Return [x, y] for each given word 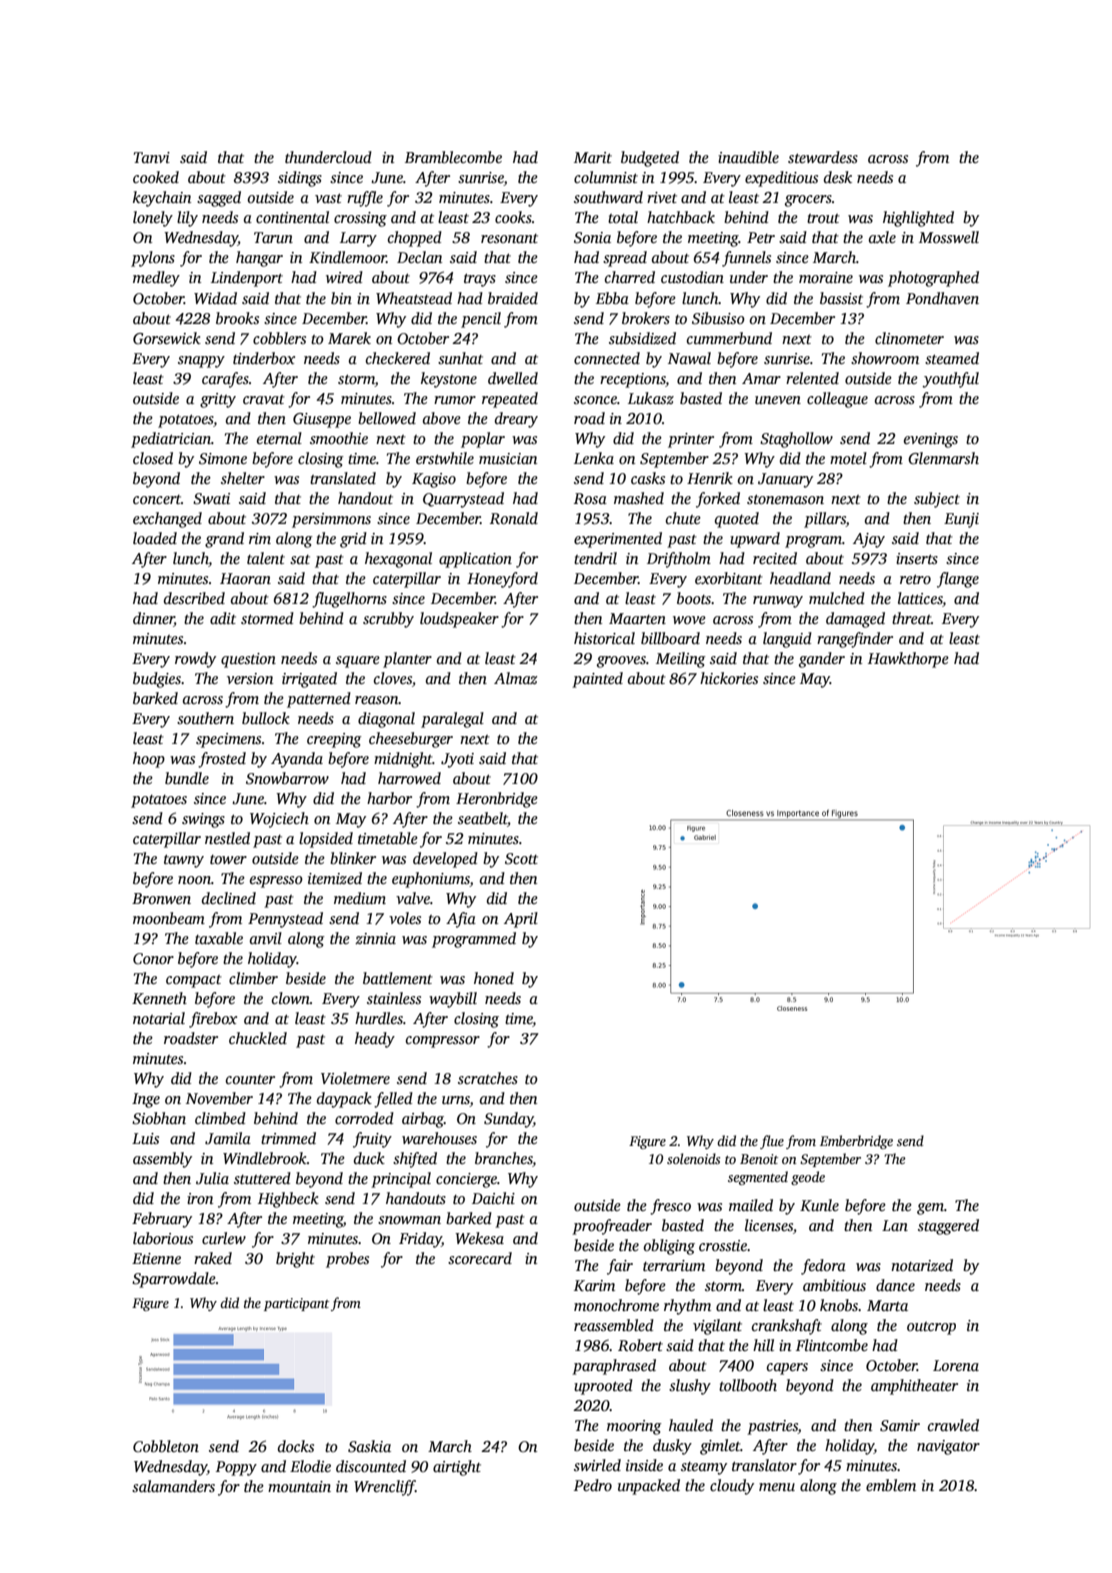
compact [194, 981]
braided [513, 298]
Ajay [869, 540]
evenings [931, 440]
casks [648, 478]
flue [772, 1142]
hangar [259, 259]
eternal [279, 438]
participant [296, 1304]
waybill [453, 1000]
